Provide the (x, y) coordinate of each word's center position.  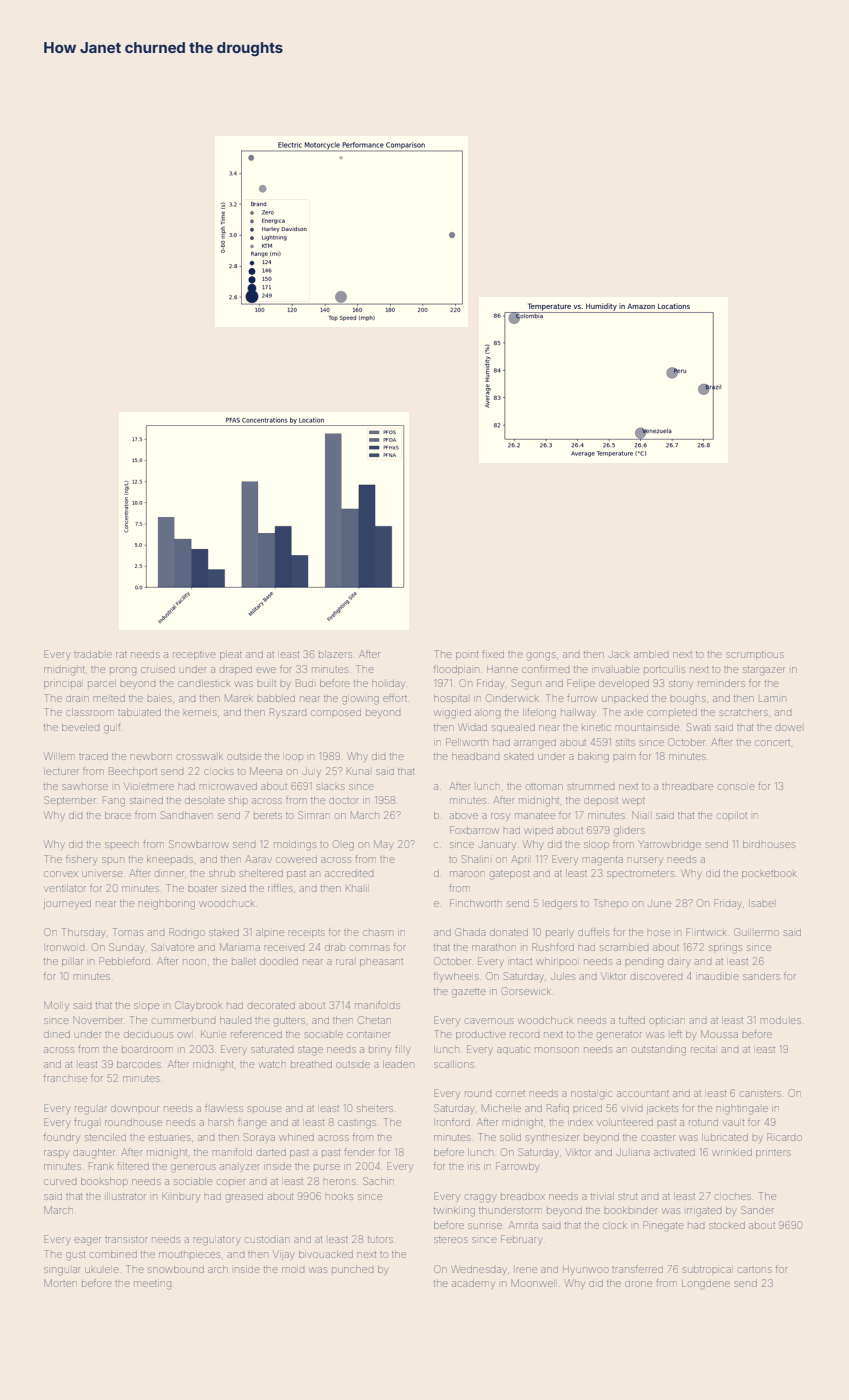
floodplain (456, 670)
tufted (632, 1020)
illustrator (126, 1196)
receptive (194, 656)
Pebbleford (124, 961)
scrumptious (755, 656)
